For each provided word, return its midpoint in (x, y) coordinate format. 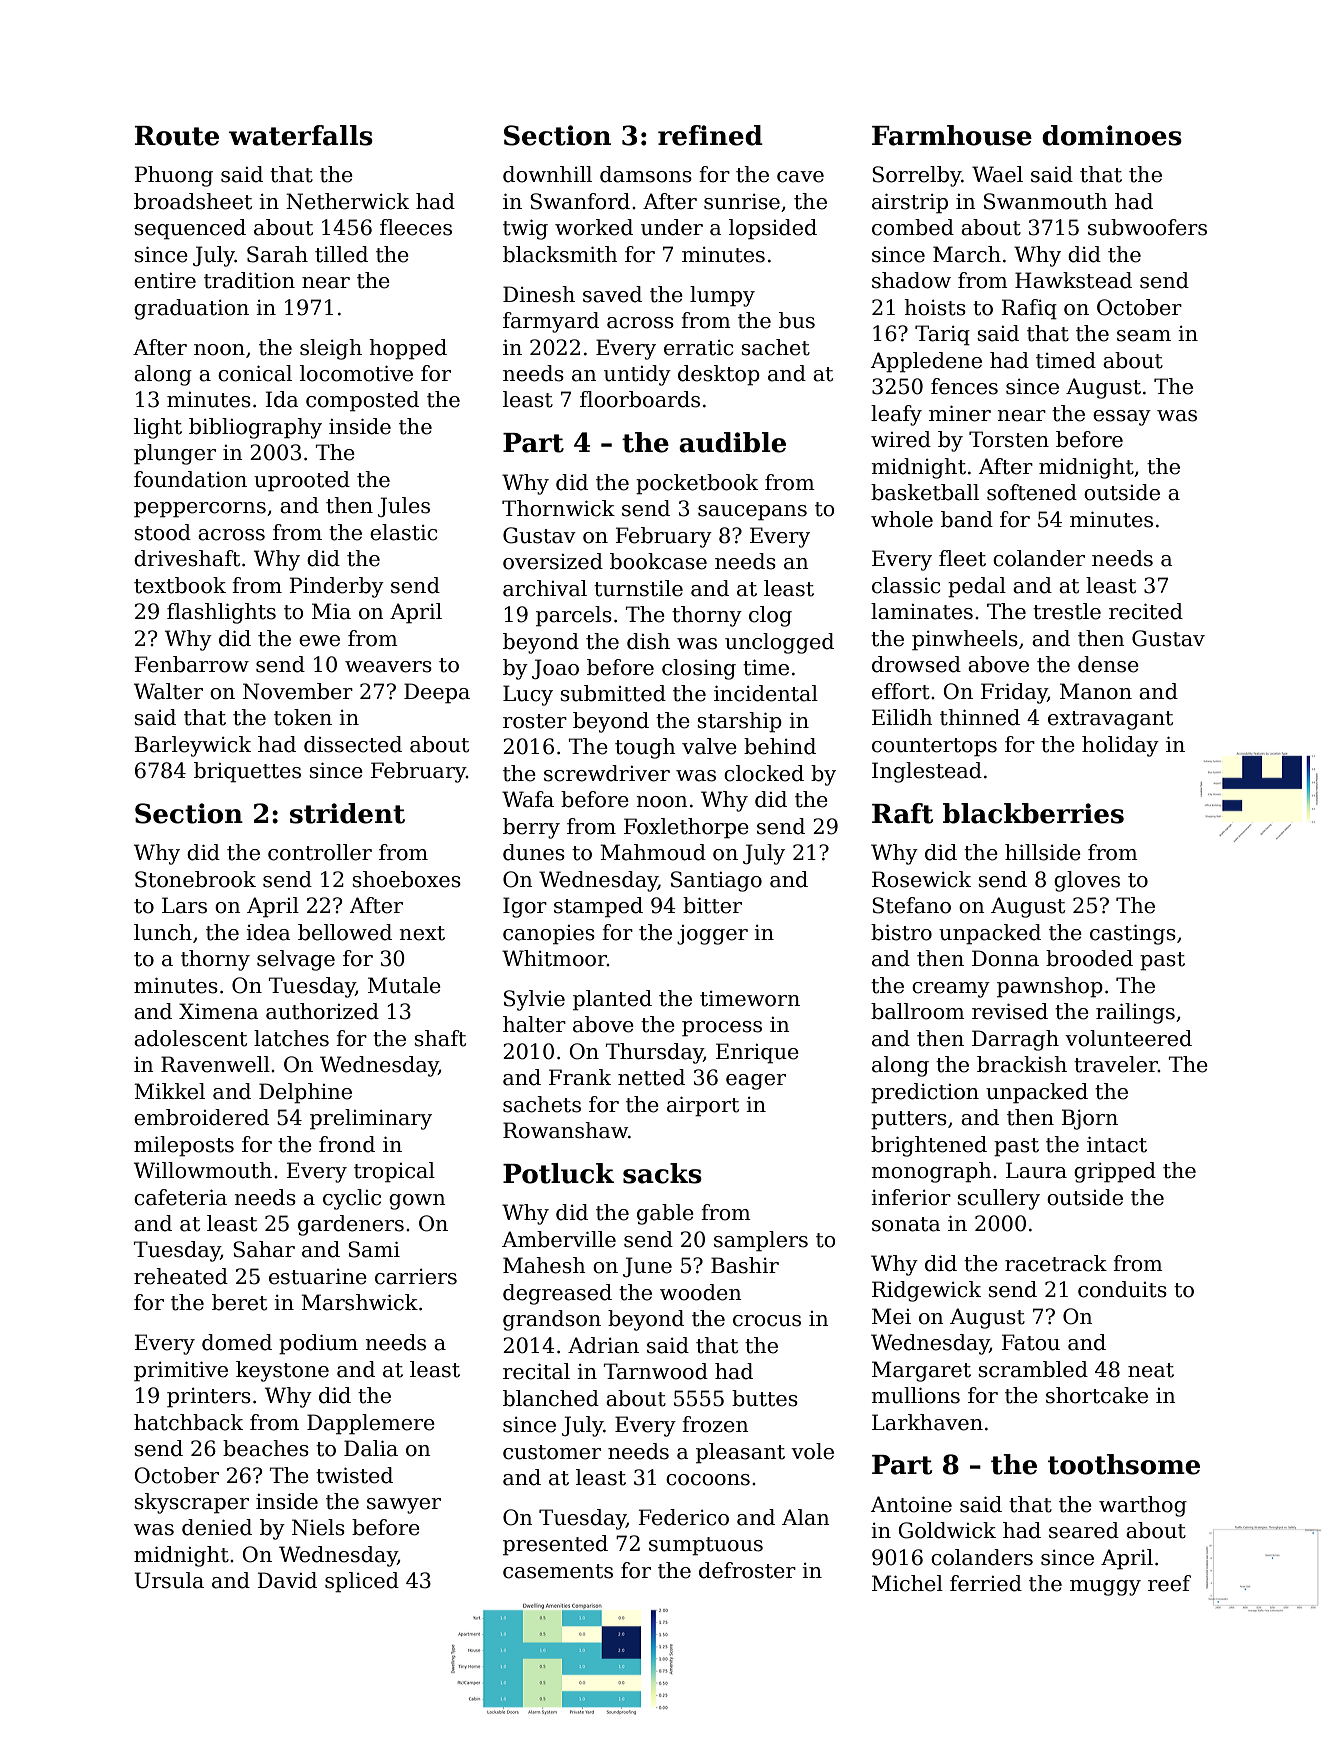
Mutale (404, 985)
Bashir (745, 1265)
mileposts (184, 1146)
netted (651, 1077)
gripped (1115, 1172)
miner (960, 414)
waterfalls (301, 135)
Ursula (169, 1580)
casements (558, 1571)
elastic (404, 532)
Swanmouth (1046, 201)
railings (1135, 1013)
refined (710, 135)
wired (901, 439)
